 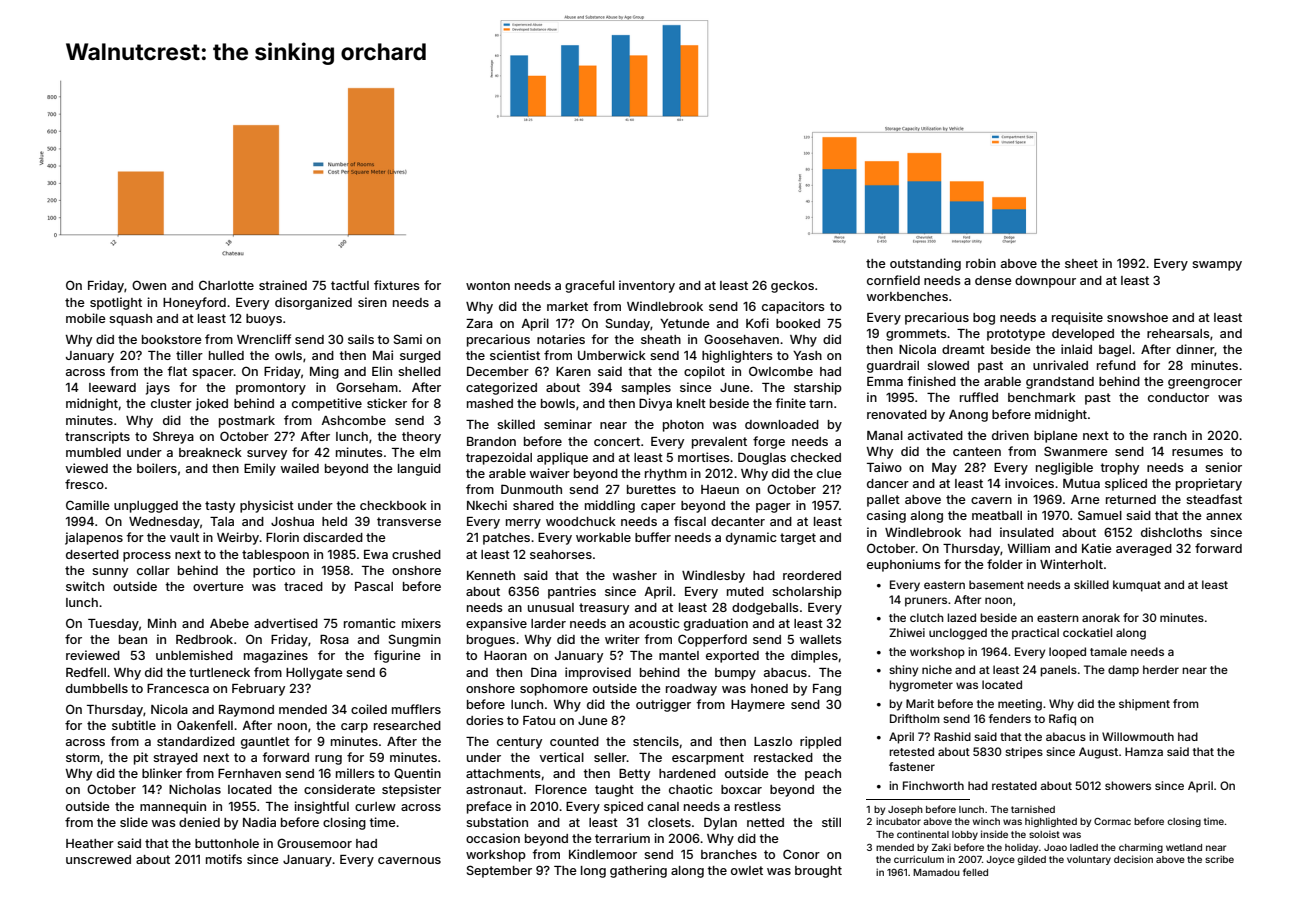 What do you see at coordinates (1016, 335) in the screenshot?
I see `prototype` at bounding box center [1016, 335].
